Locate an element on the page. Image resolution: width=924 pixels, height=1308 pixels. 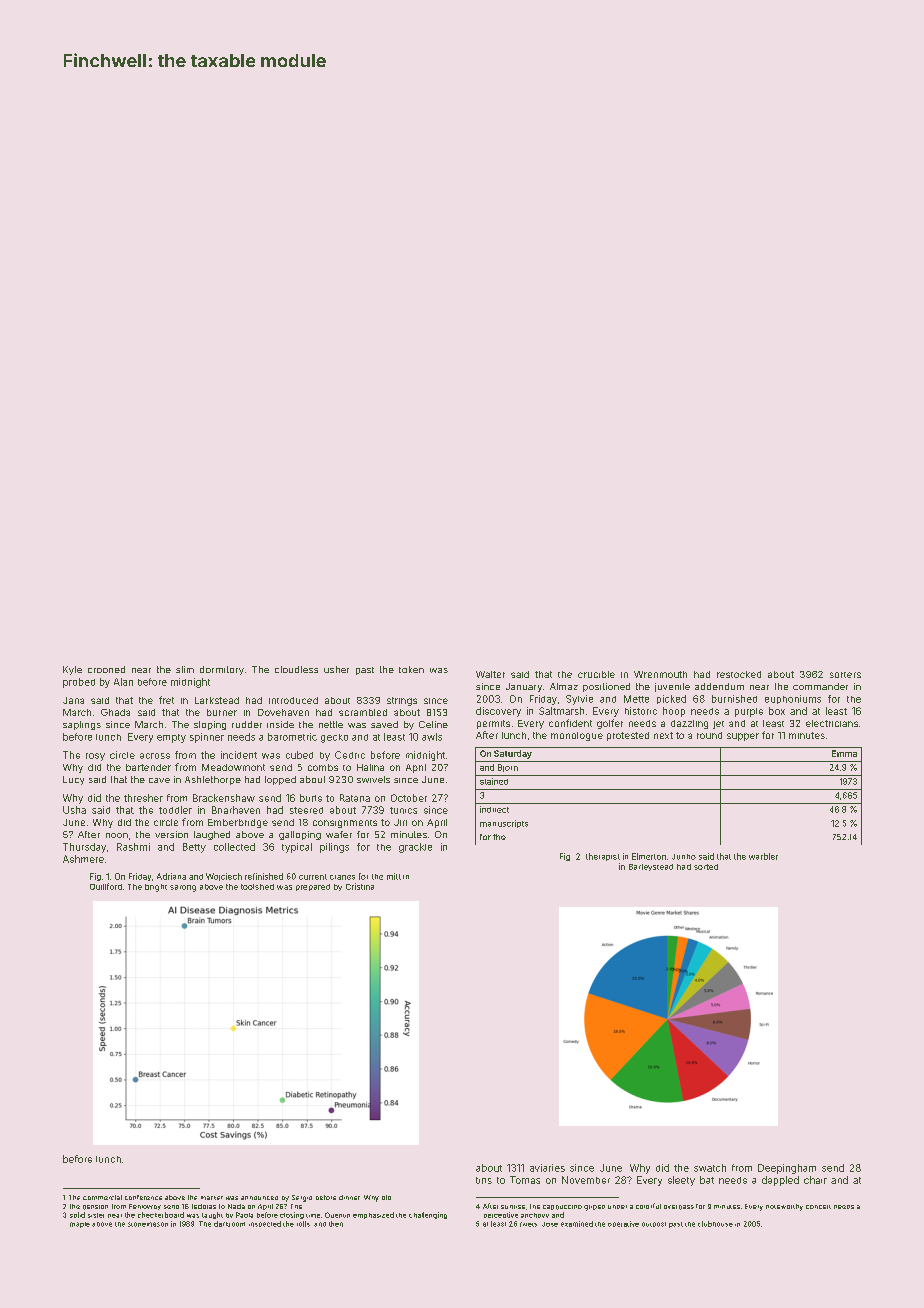
swatch is located at coordinates (710, 1168).
